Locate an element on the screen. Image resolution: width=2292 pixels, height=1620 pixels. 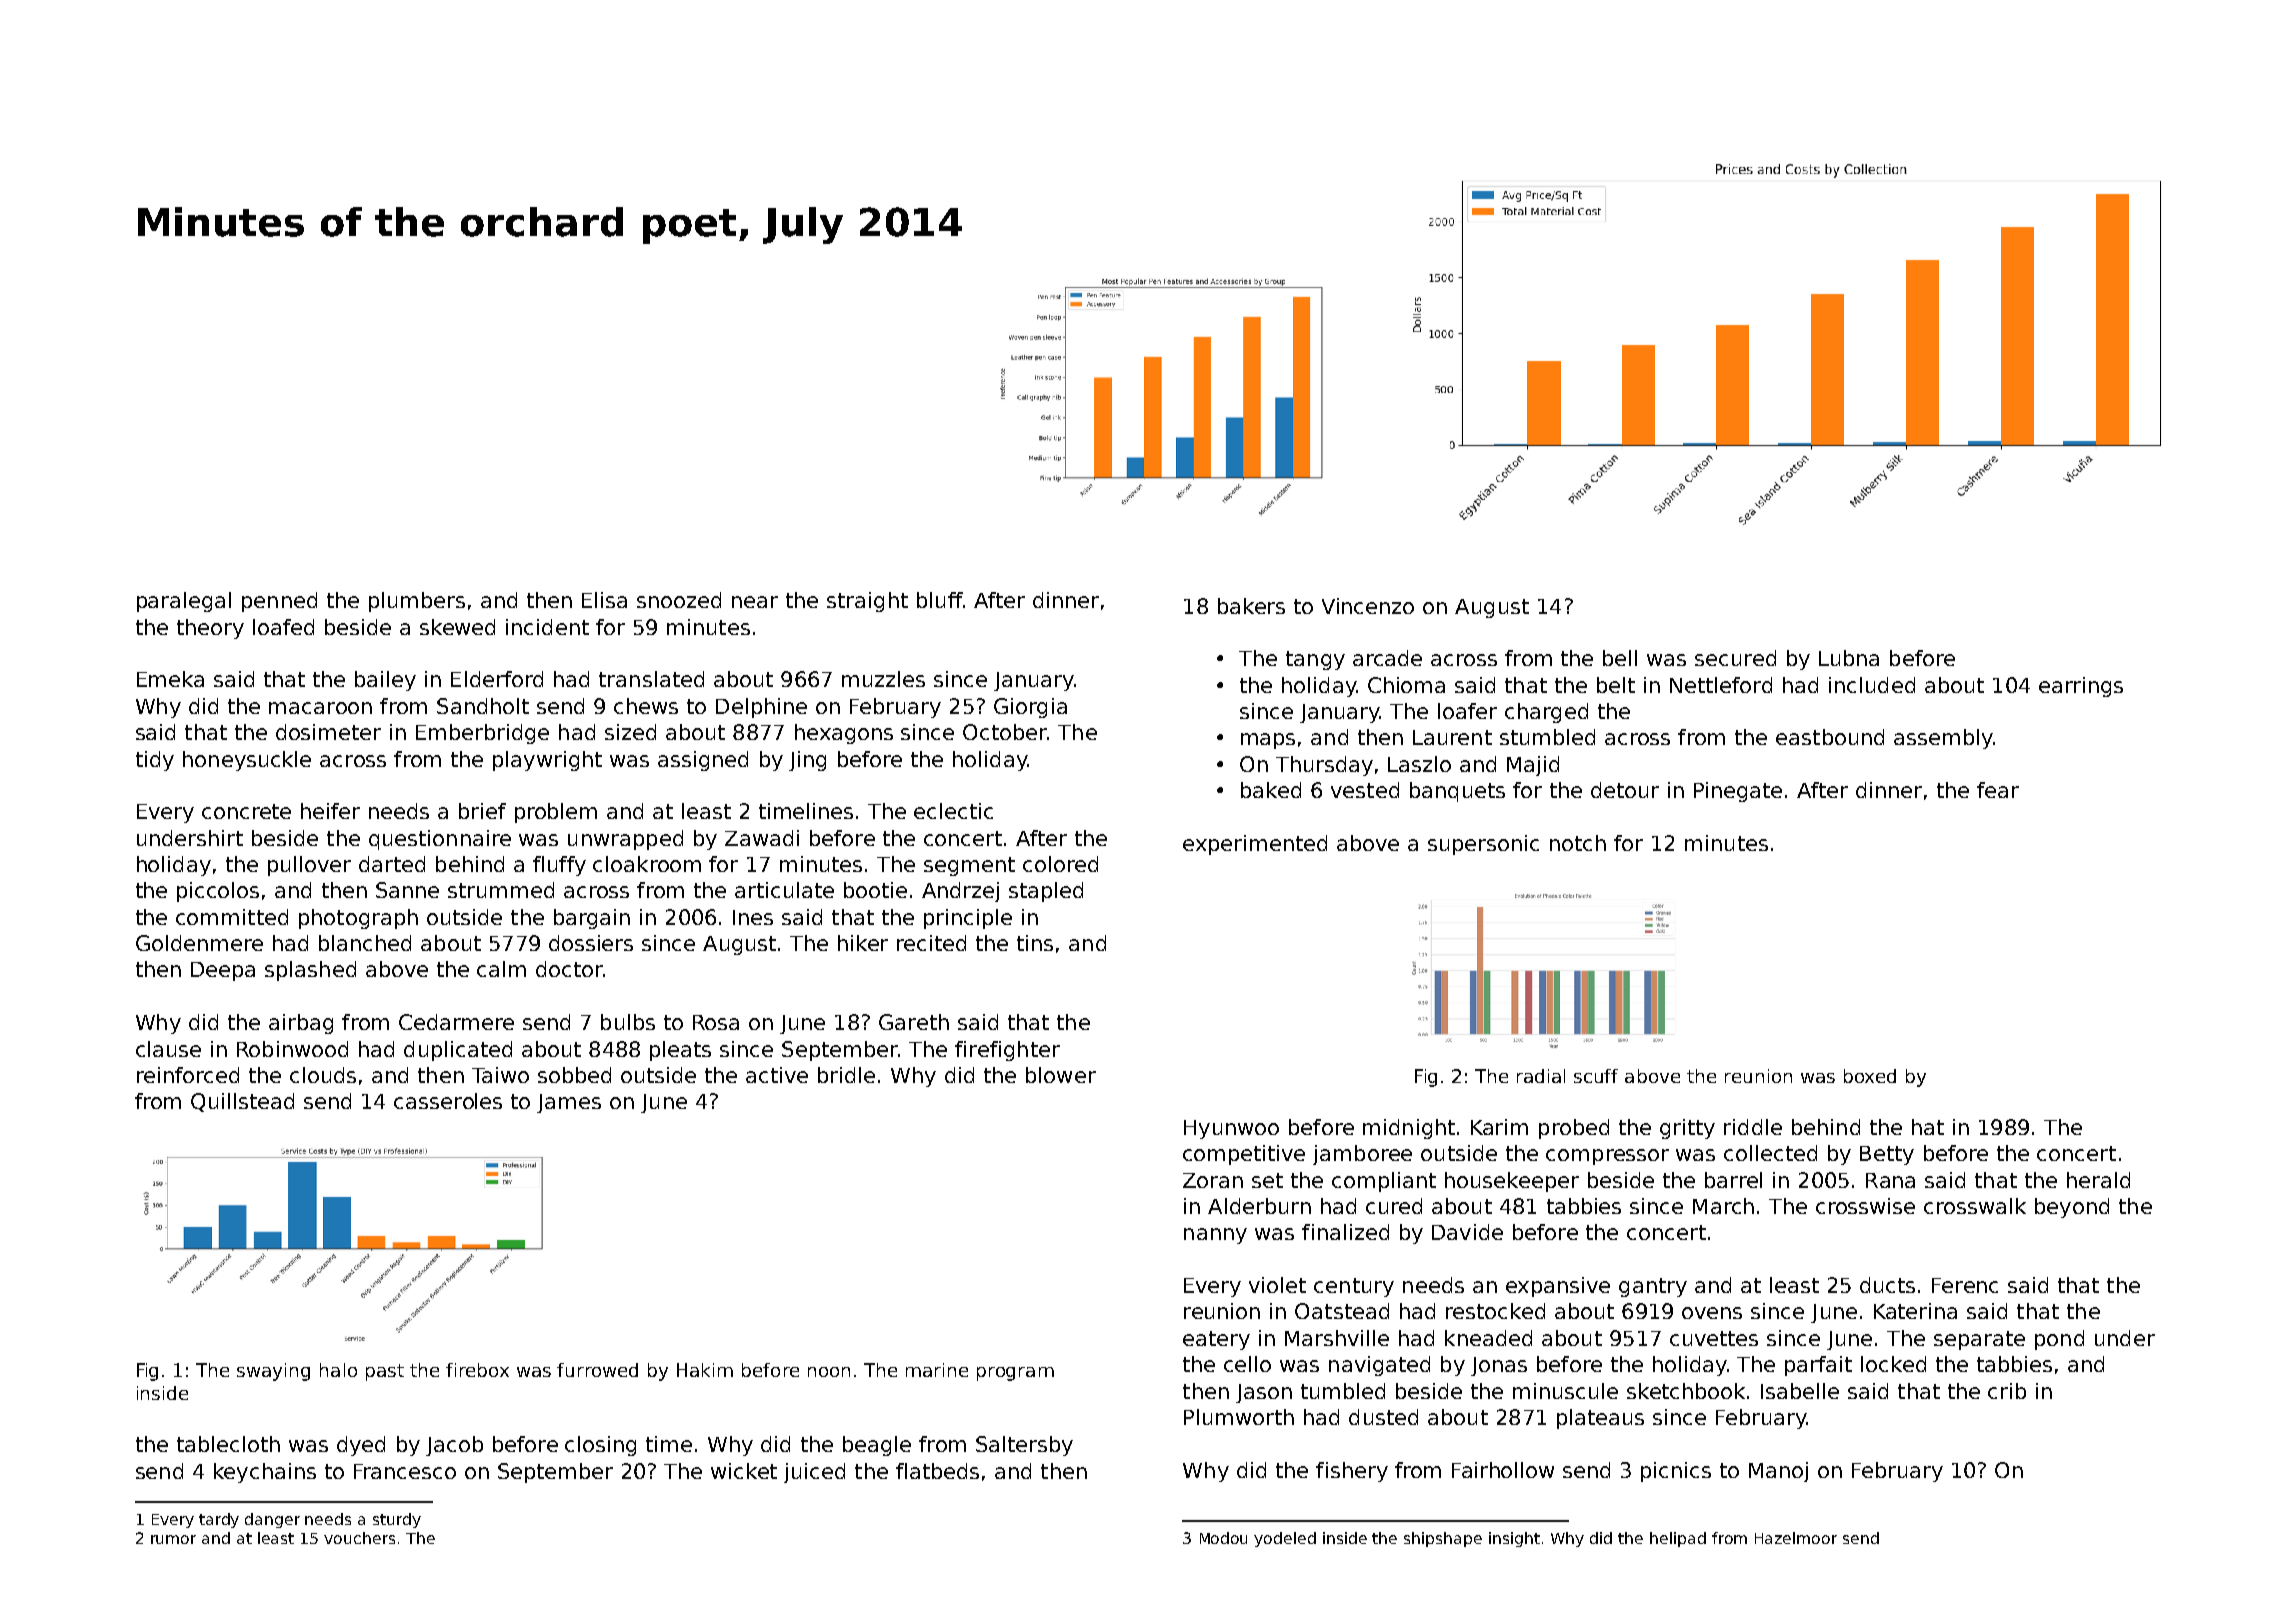
hiker is located at coordinates (863, 943).
